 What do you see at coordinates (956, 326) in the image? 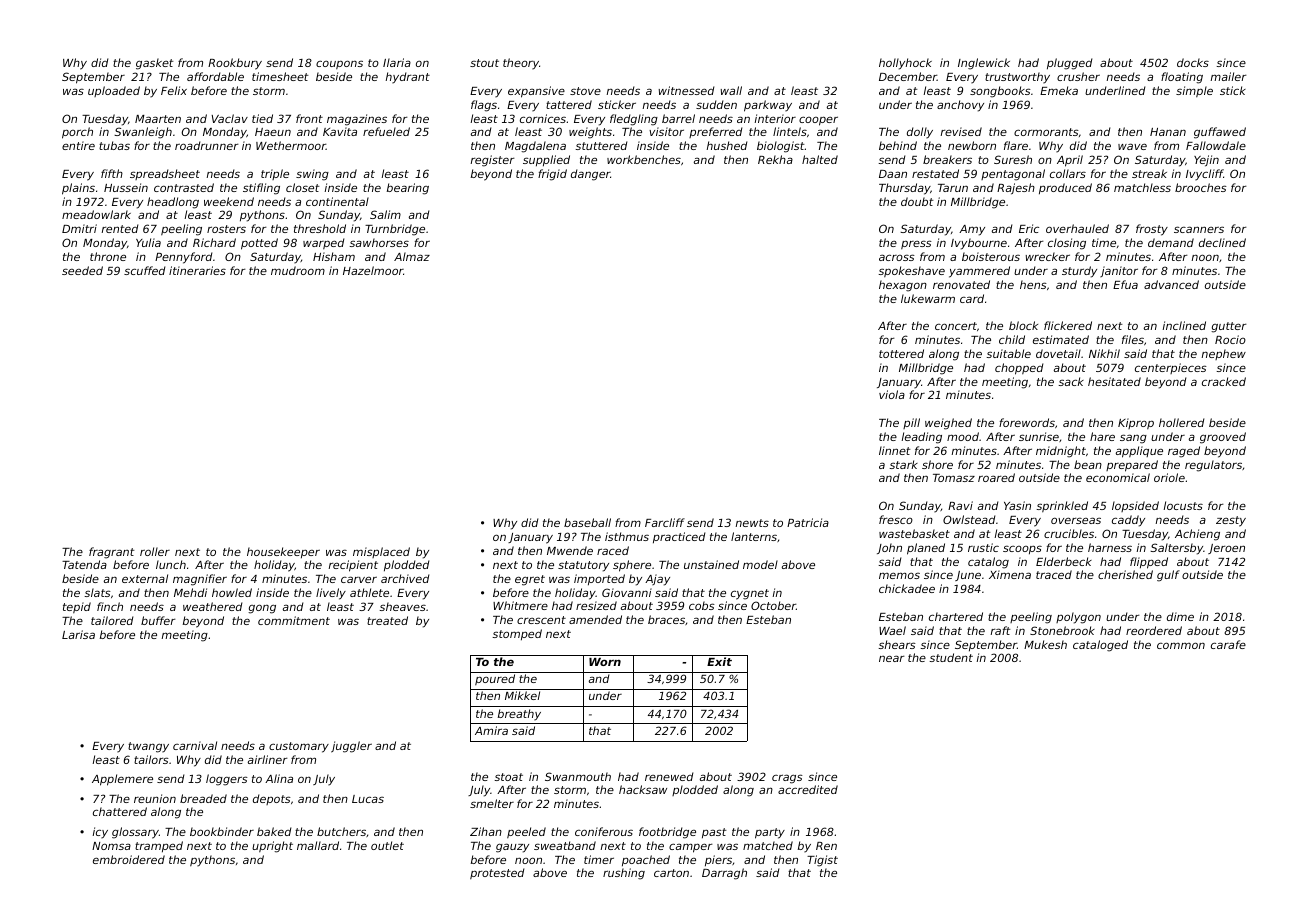
I see `concert` at bounding box center [956, 326].
